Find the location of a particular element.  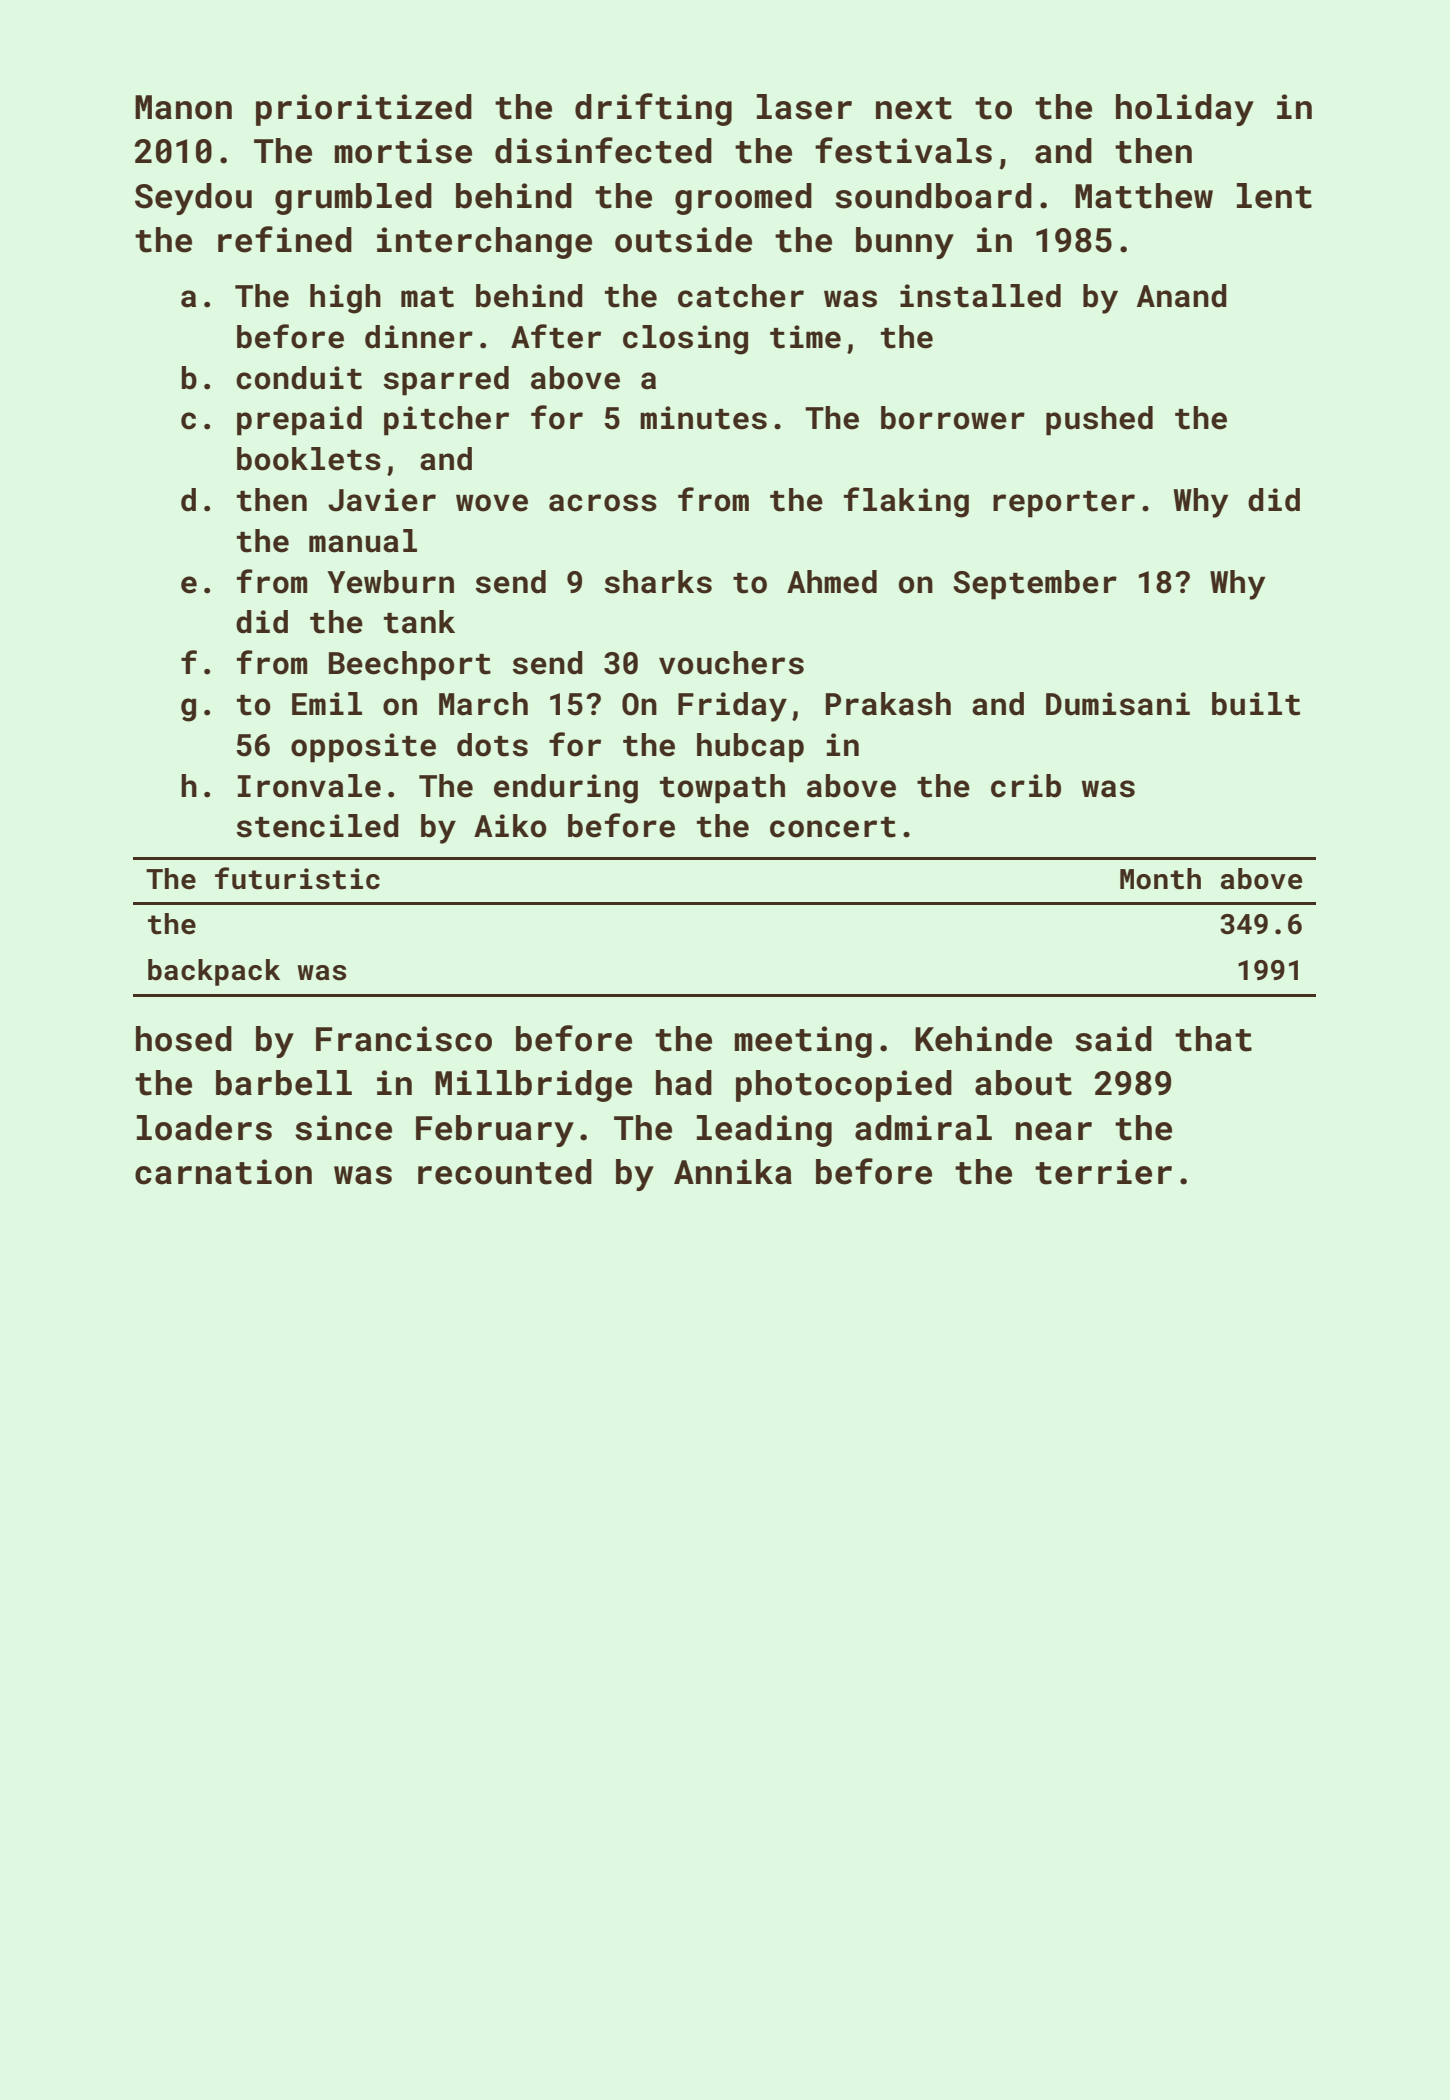

Manon is located at coordinates (183, 107).
